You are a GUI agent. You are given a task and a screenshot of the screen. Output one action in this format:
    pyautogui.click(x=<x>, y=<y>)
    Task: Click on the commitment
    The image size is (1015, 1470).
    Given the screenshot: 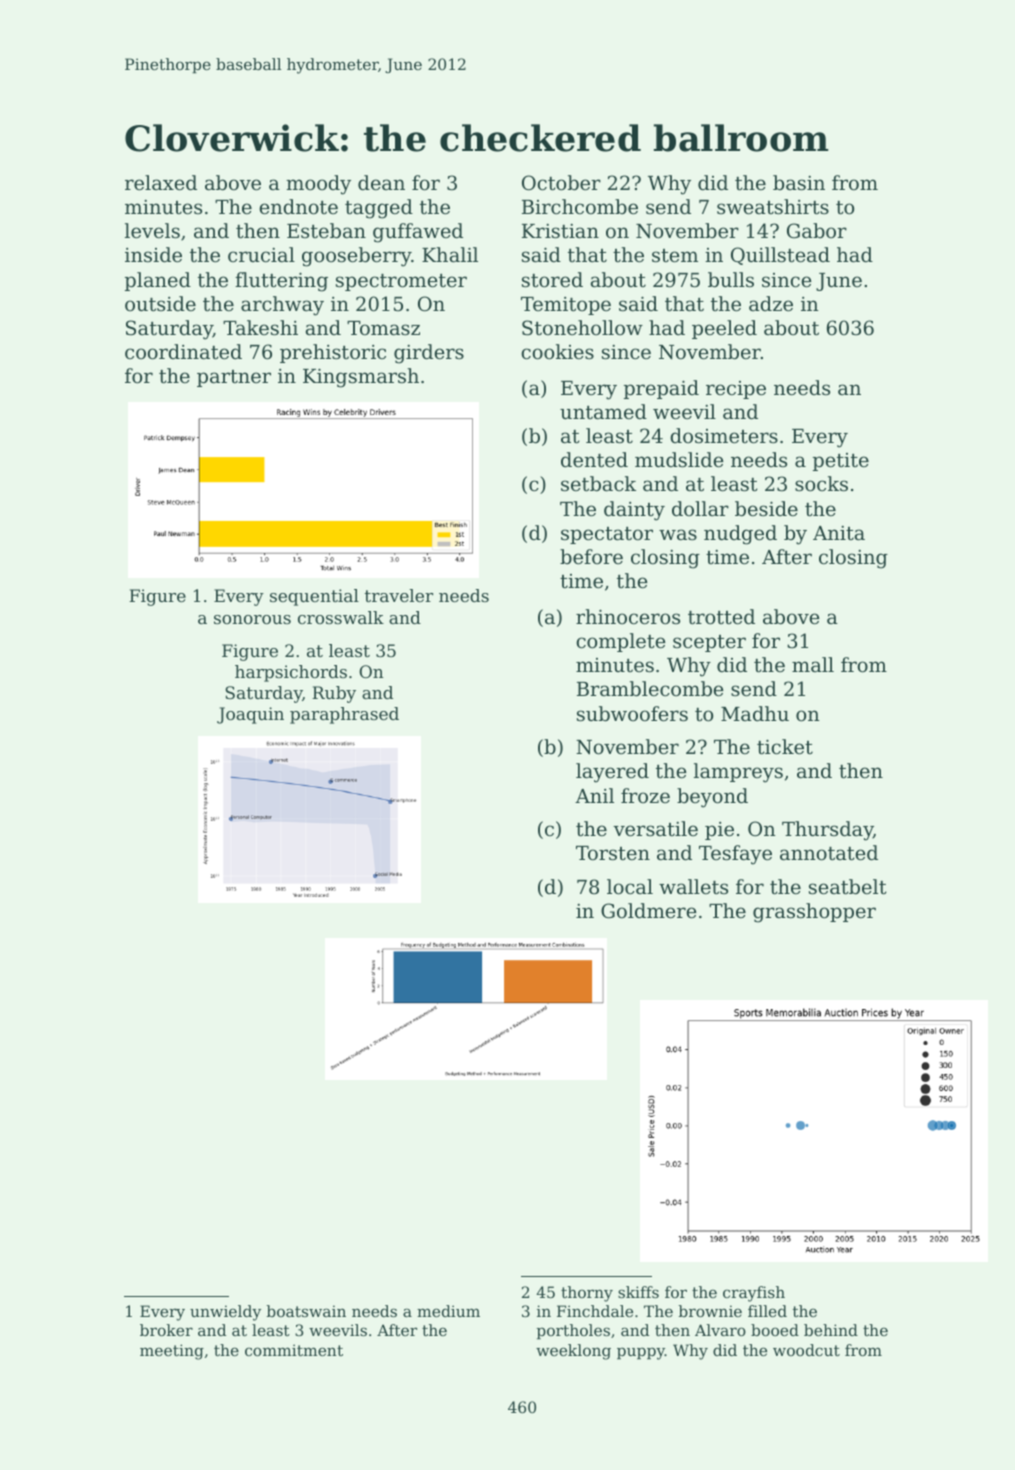 What is the action you would take?
    pyautogui.click(x=294, y=1350)
